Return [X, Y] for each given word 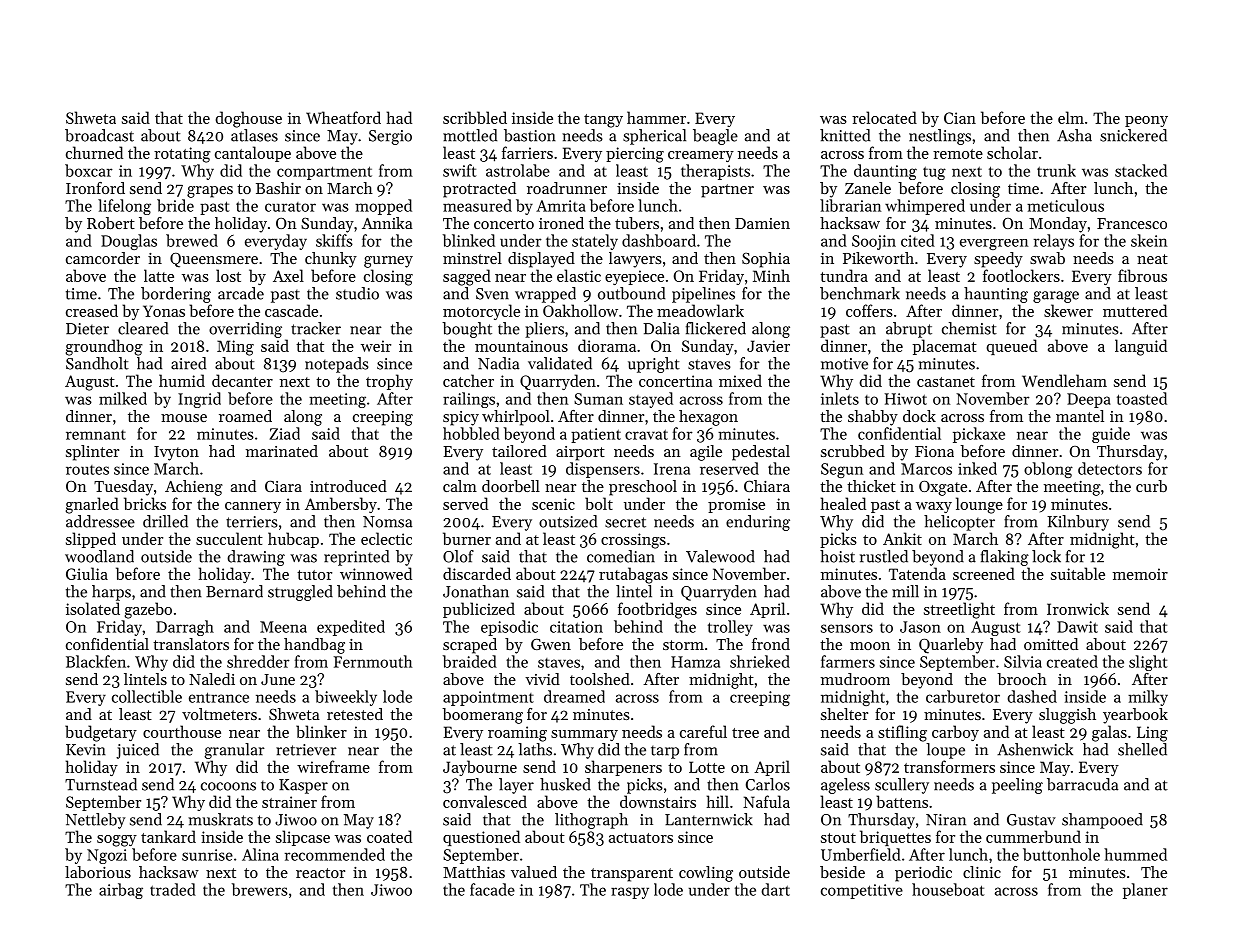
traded [173, 889]
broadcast [99, 135]
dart [775, 889]
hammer [656, 117]
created [1072, 661]
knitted [845, 135]
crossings [633, 541]
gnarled [92, 505]
